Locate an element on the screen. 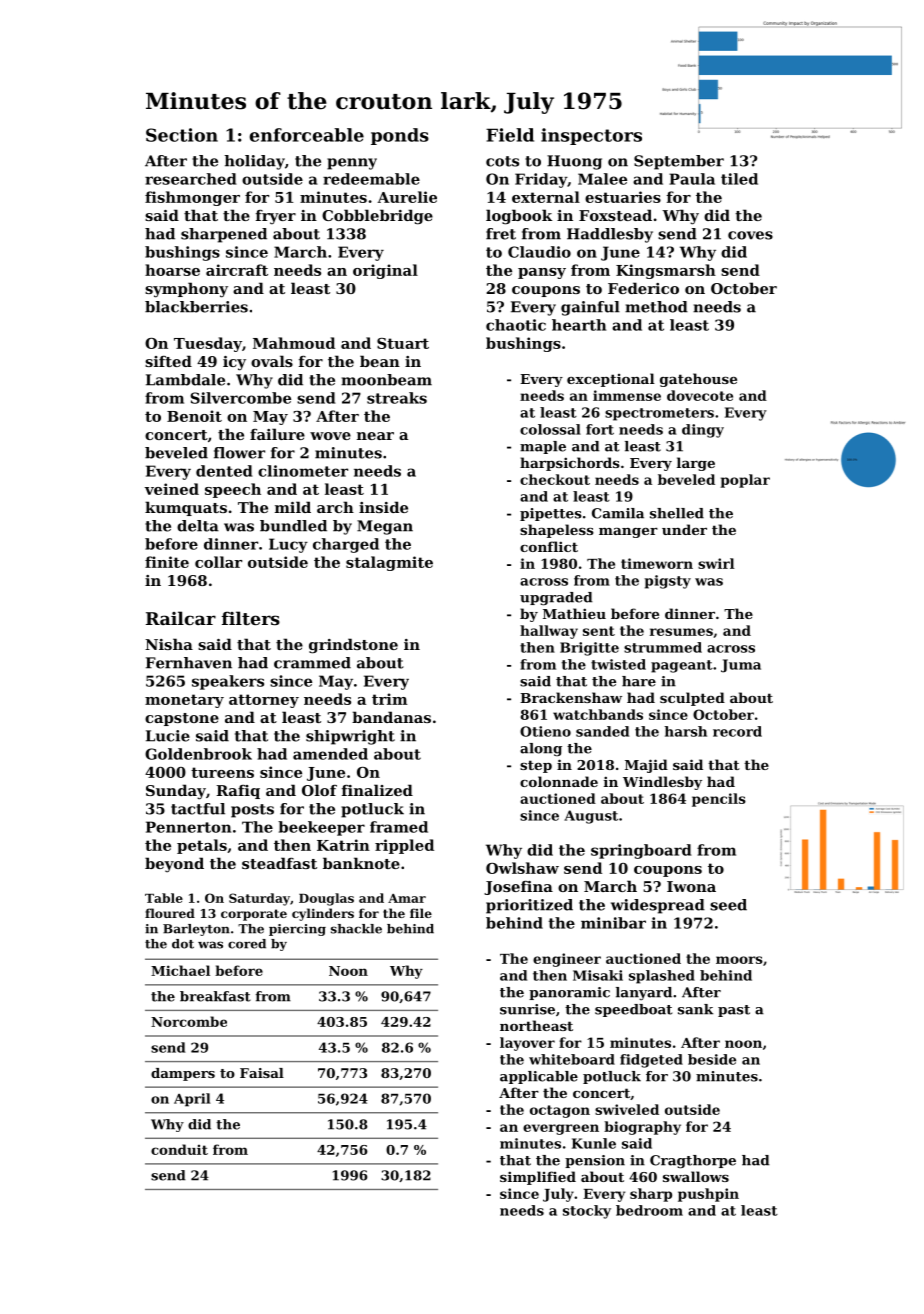 Image resolution: width=924 pixels, height=1314 pixels. shelled is located at coordinates (677, 513).
